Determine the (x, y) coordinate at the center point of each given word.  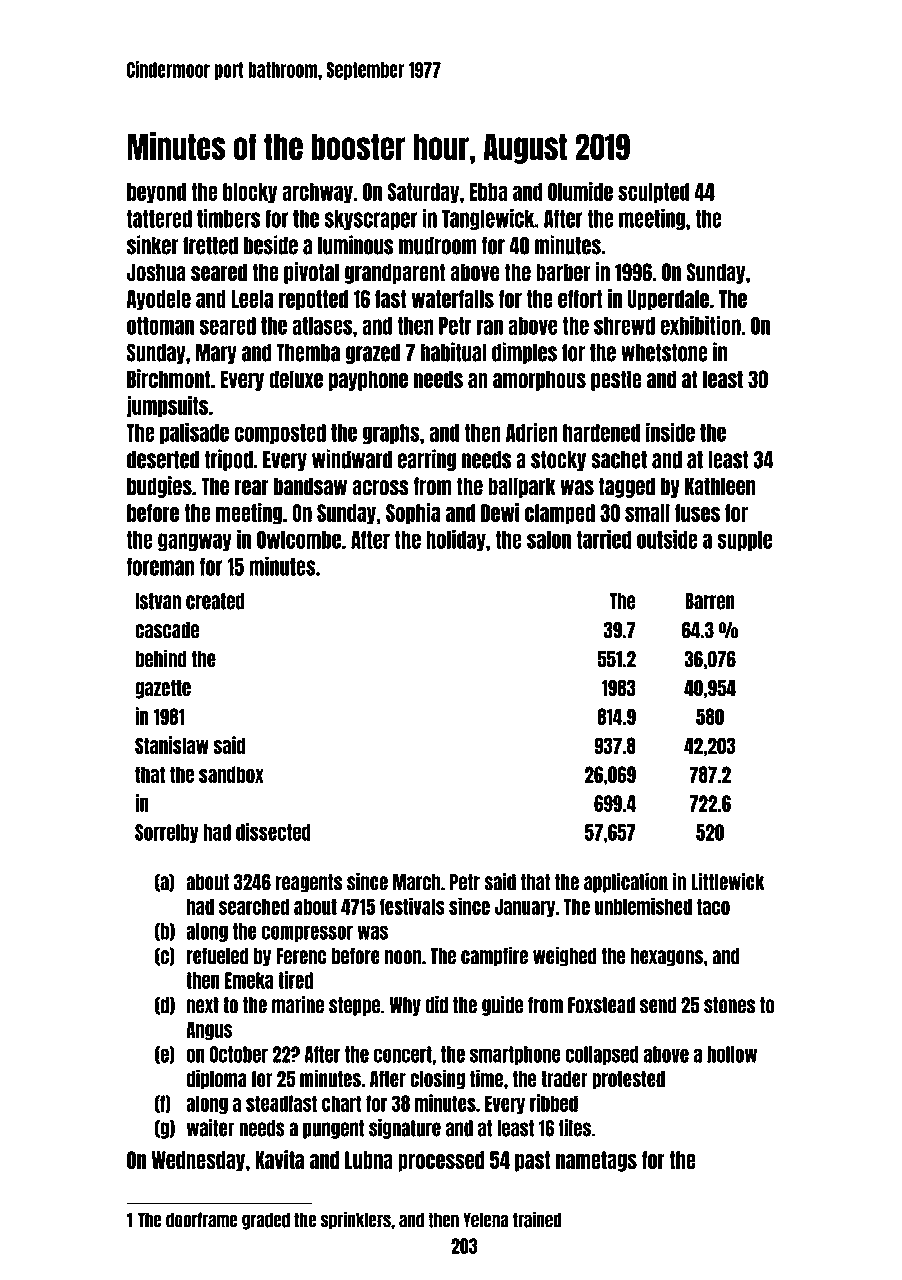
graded (266, 1221)
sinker (152, 245)
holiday (456, 540)
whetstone (664, 353)
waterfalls (453, 299)
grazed (373, 354)
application (626, 883)
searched (254, 906)
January (525, 907)
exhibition (700, 325)
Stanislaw (172, 745)
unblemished (643, 906)
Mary (216, 354)
